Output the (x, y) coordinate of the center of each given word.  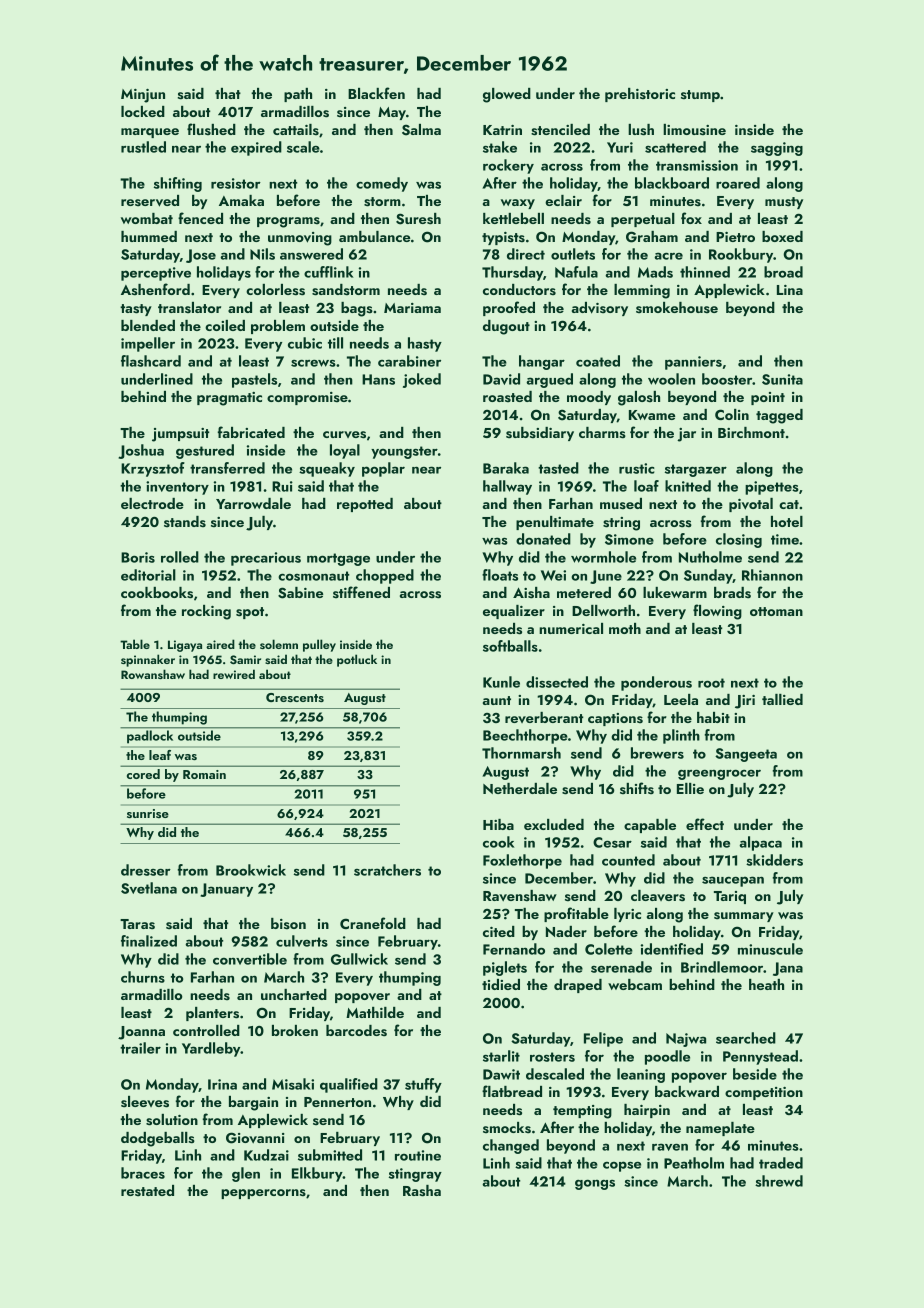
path (298, 95)
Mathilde (375, 1012)
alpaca (760, 843)
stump (700, 96)
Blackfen (376, 93)
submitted (330, 1155)
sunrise (148, 813)
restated (147, 1191)
